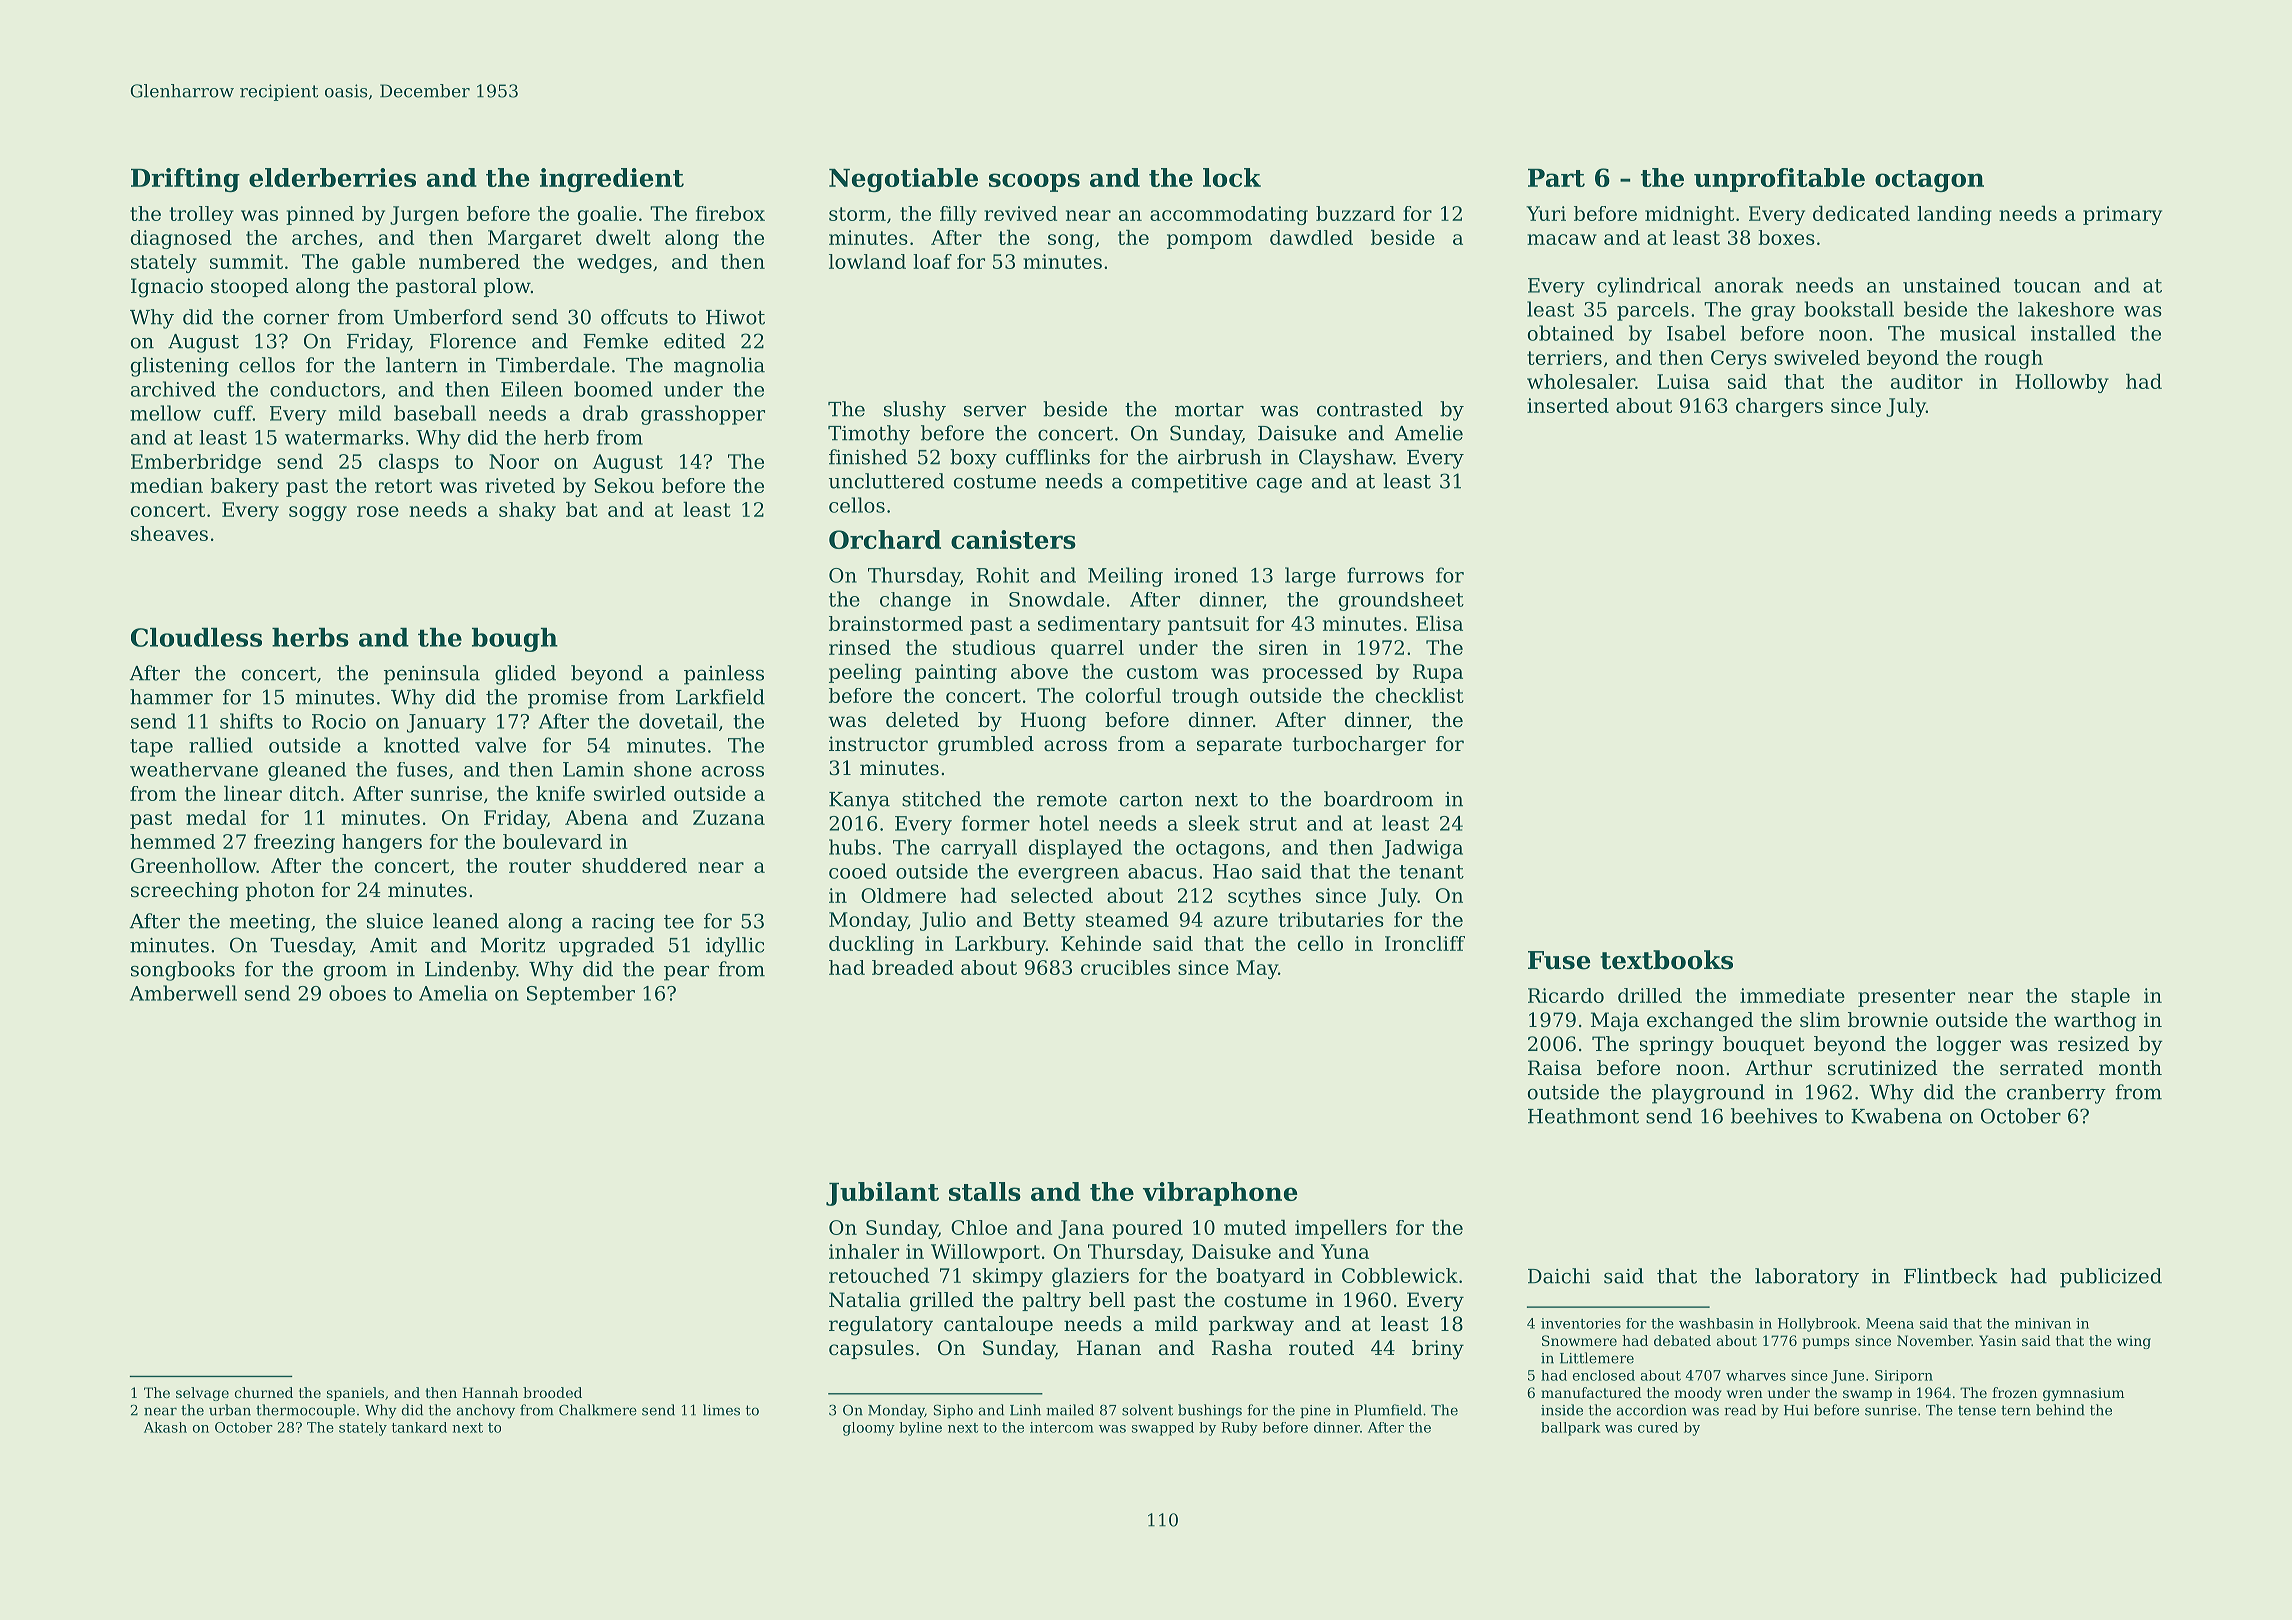  Describe the element at coordinates (1419, 695) in the screenshot. I see `checklist` at that location.
